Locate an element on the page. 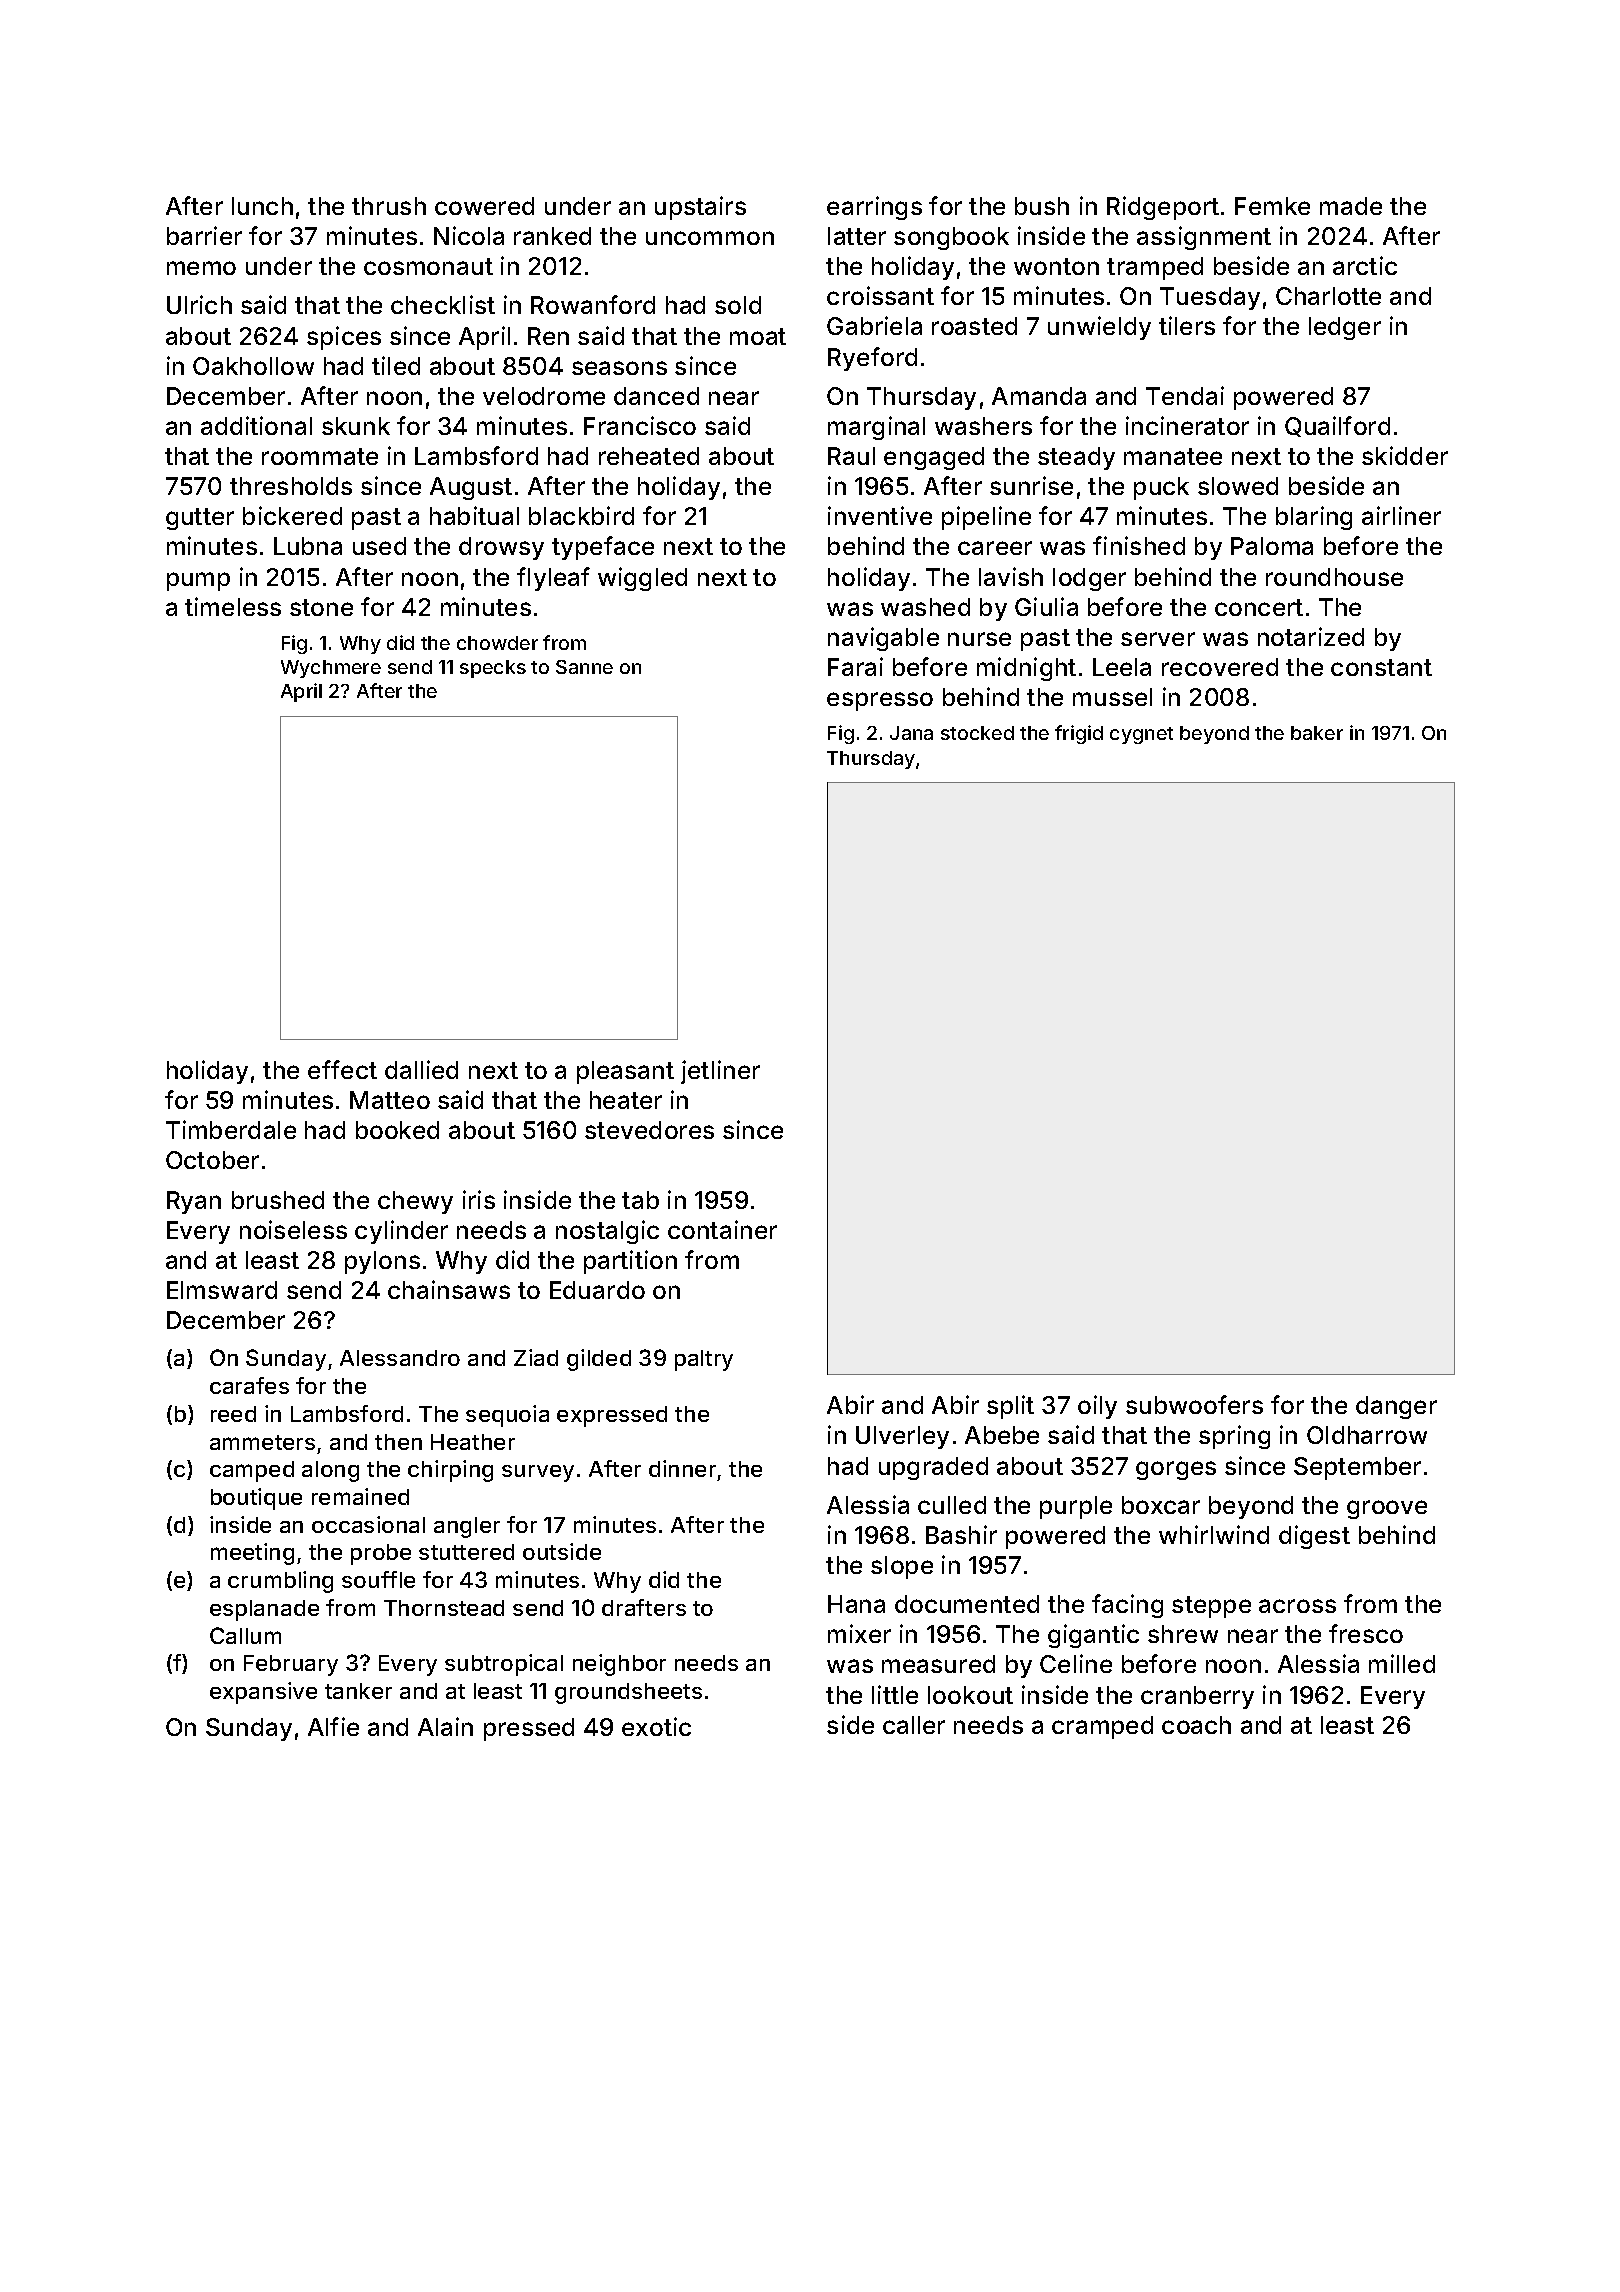 This page has height=2292, width=1620. oily is located at coordinates (1097, 1407).
